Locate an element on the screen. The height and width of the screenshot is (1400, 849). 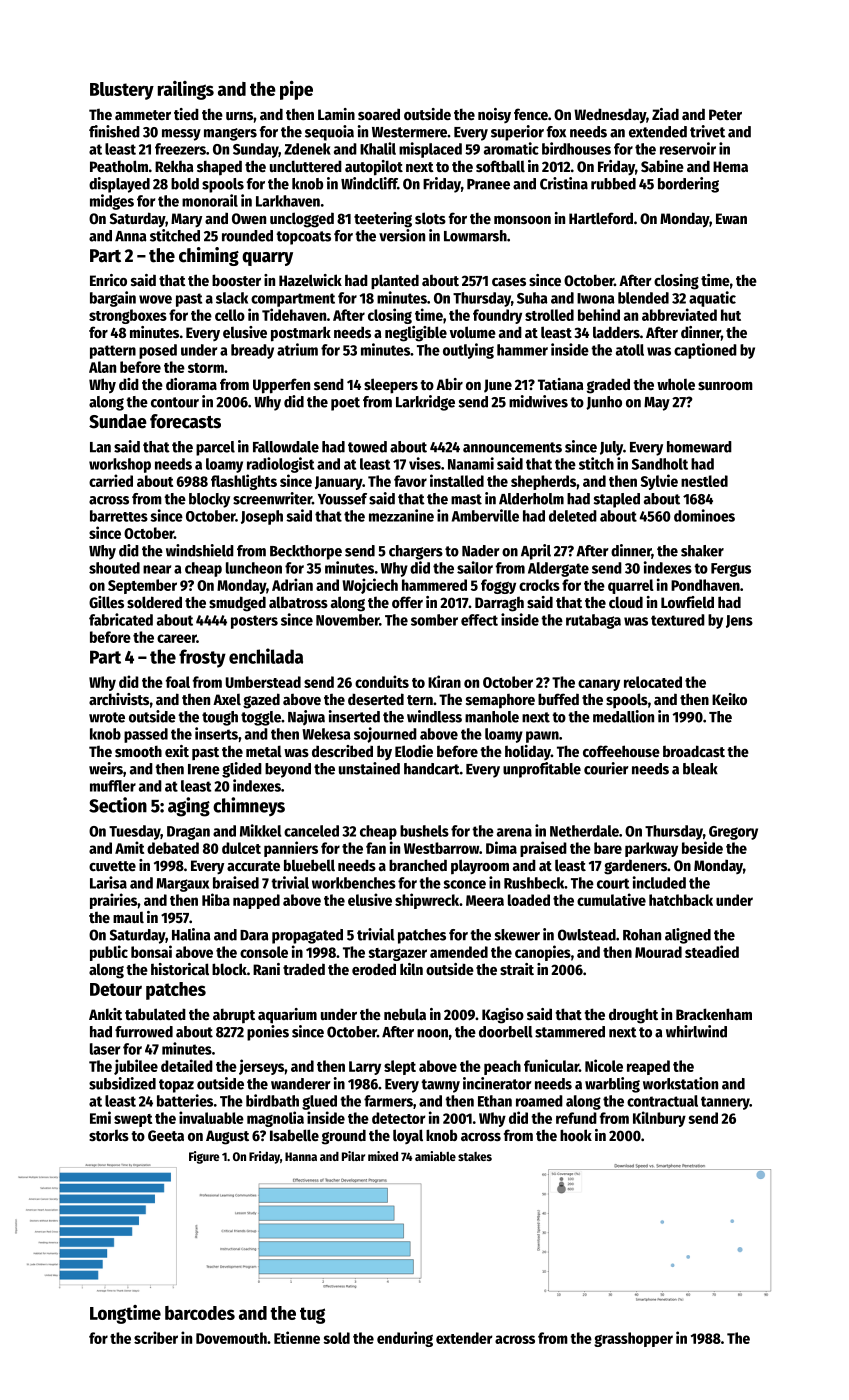
Geeta is located at coordinates (166, 1135).
